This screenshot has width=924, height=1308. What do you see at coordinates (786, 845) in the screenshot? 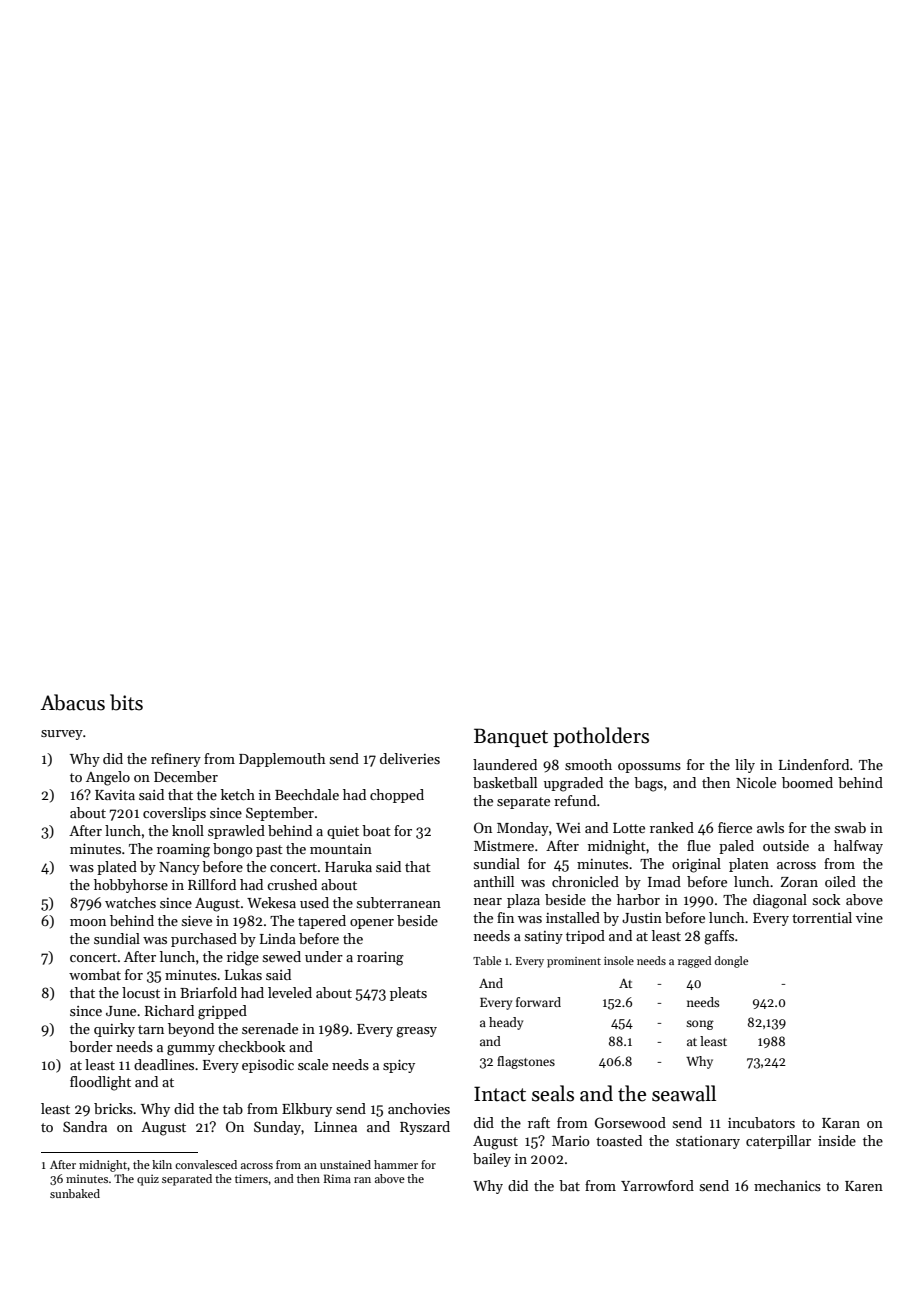
I see `outside` at bounding box center [786, 845].
